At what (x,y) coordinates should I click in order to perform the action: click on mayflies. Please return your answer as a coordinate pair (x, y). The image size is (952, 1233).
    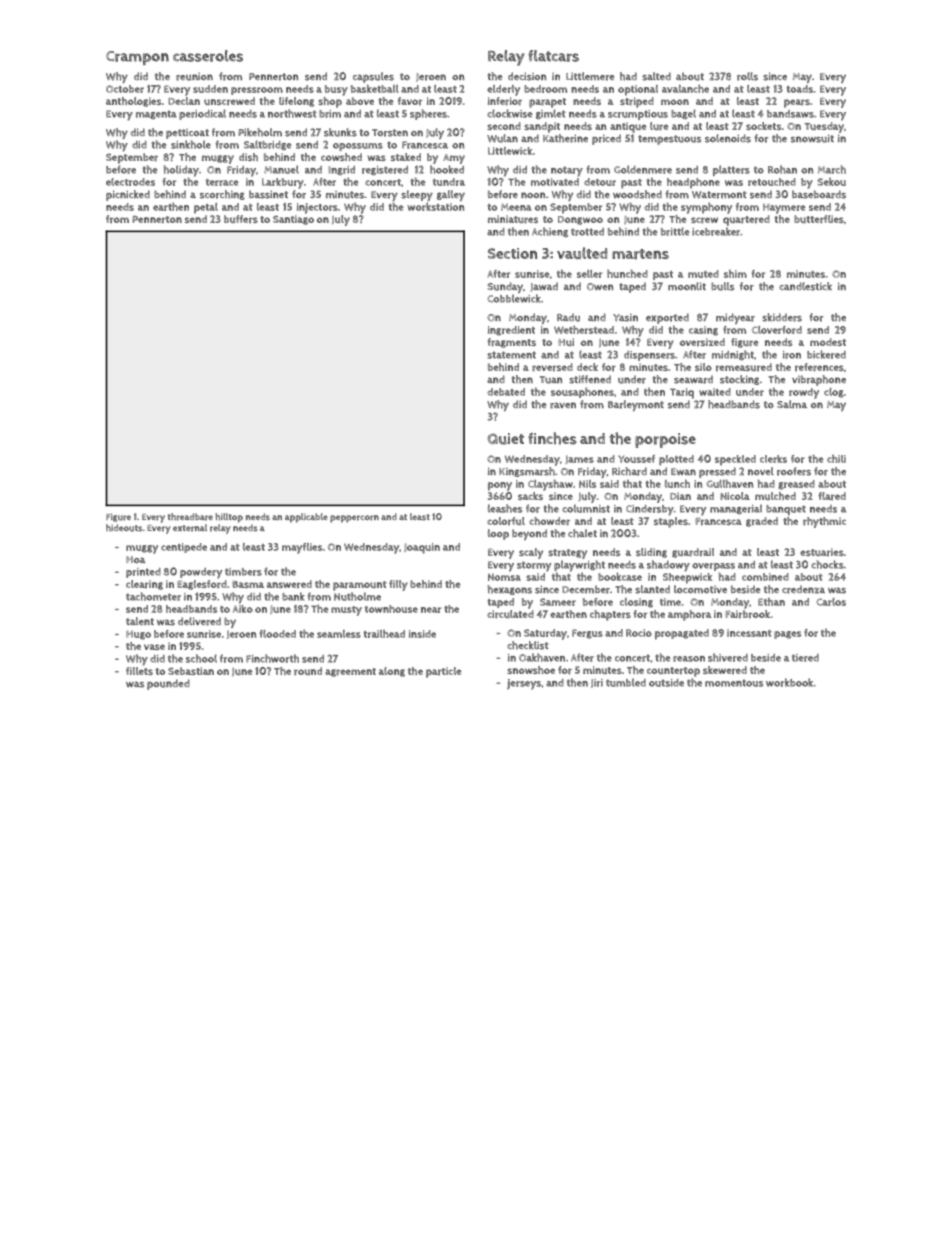
    Looking at the image, I should click on (302, 548).
